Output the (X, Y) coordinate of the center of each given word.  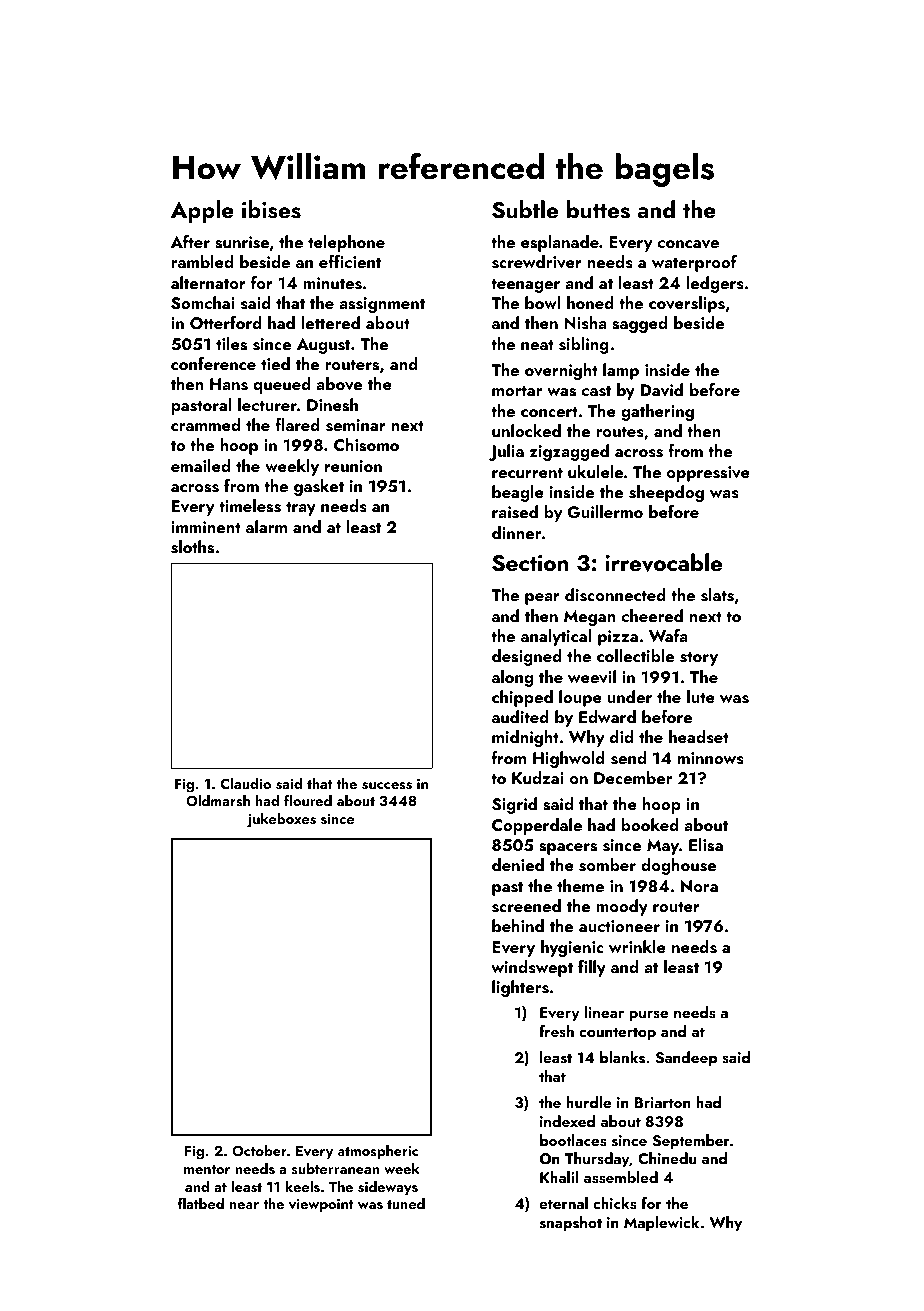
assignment (382, 305)
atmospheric (378, 1152)
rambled (202, 261)
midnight (525, 738)
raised (515, 512)
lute (701, 696)
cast (596, 391)
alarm (266, 526)
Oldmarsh (218, 801)
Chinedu (667, 1158)
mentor (207, 1169)
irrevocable (663, 562)
